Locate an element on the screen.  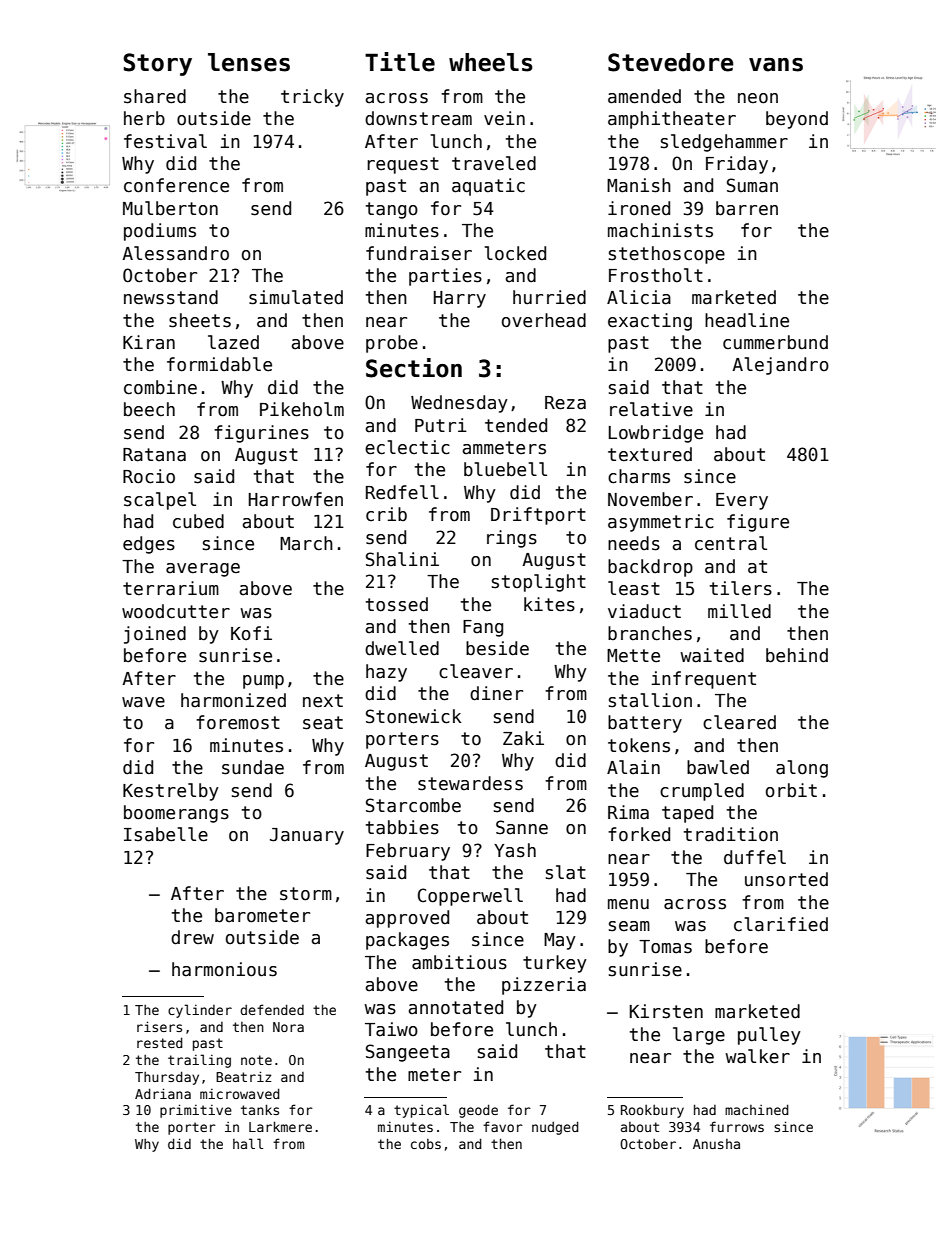
Story is located at coordinates (157, 64).
